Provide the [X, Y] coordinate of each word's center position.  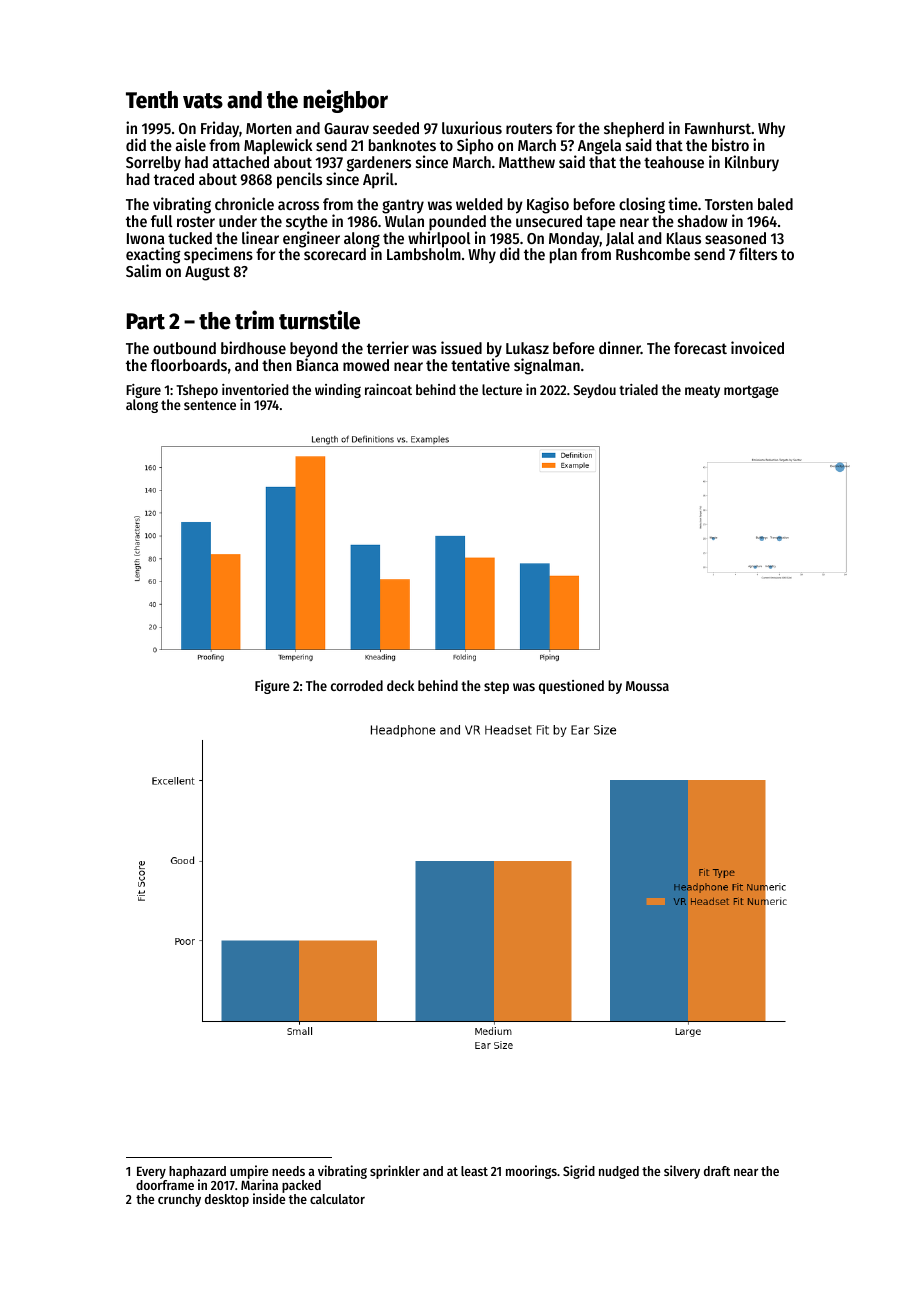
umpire [249, 1172]
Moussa [647, 686]
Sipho [475, 146]
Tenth [152, 100]
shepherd [634, 130]
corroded [357, 685]
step [496, 687]
